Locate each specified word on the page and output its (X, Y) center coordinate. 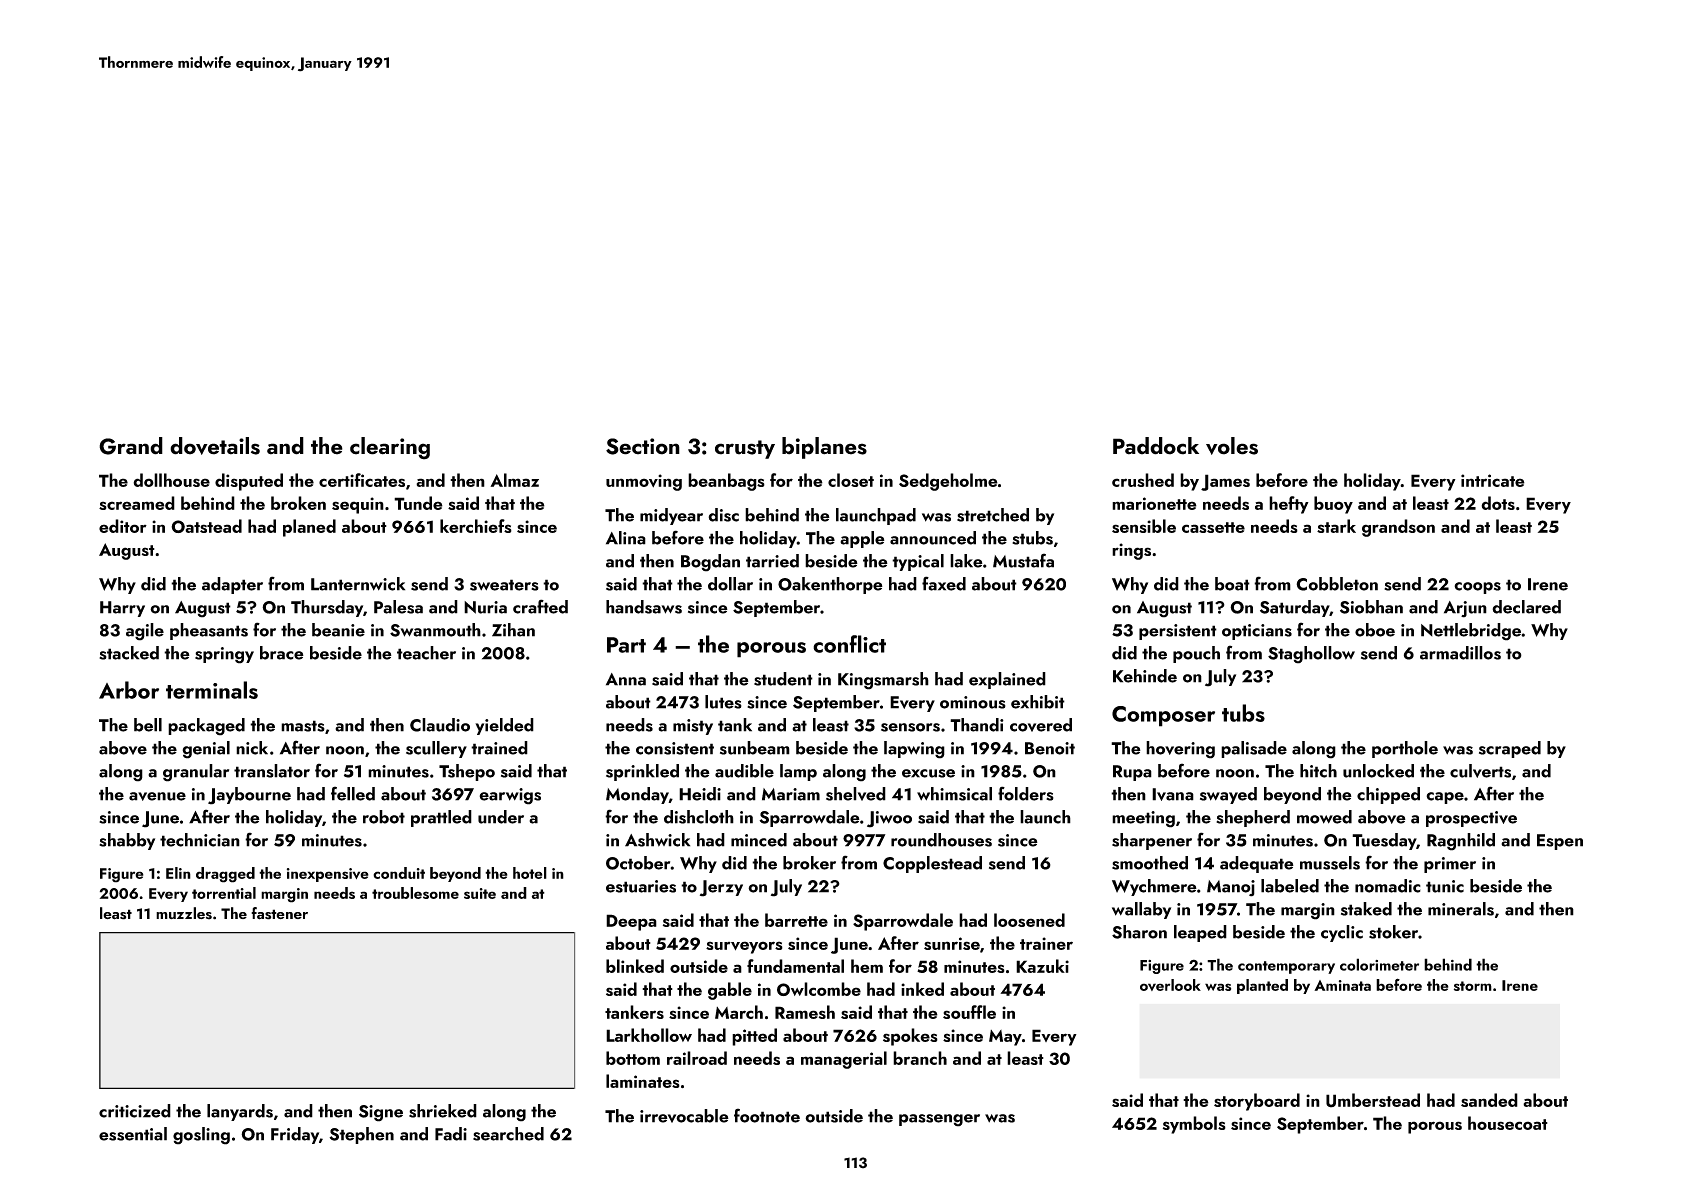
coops (1477, 588)
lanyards (240, 1112)
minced (759, 840)
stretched (993, 515)
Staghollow (1311, 655)
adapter (232, 585)
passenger (939, 1120)
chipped (1388, 795)
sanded (1489, 1100)
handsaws (644, 607)
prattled (441, 818)
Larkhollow (649, 1035)
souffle (969, 1012)
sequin (358, 505)
